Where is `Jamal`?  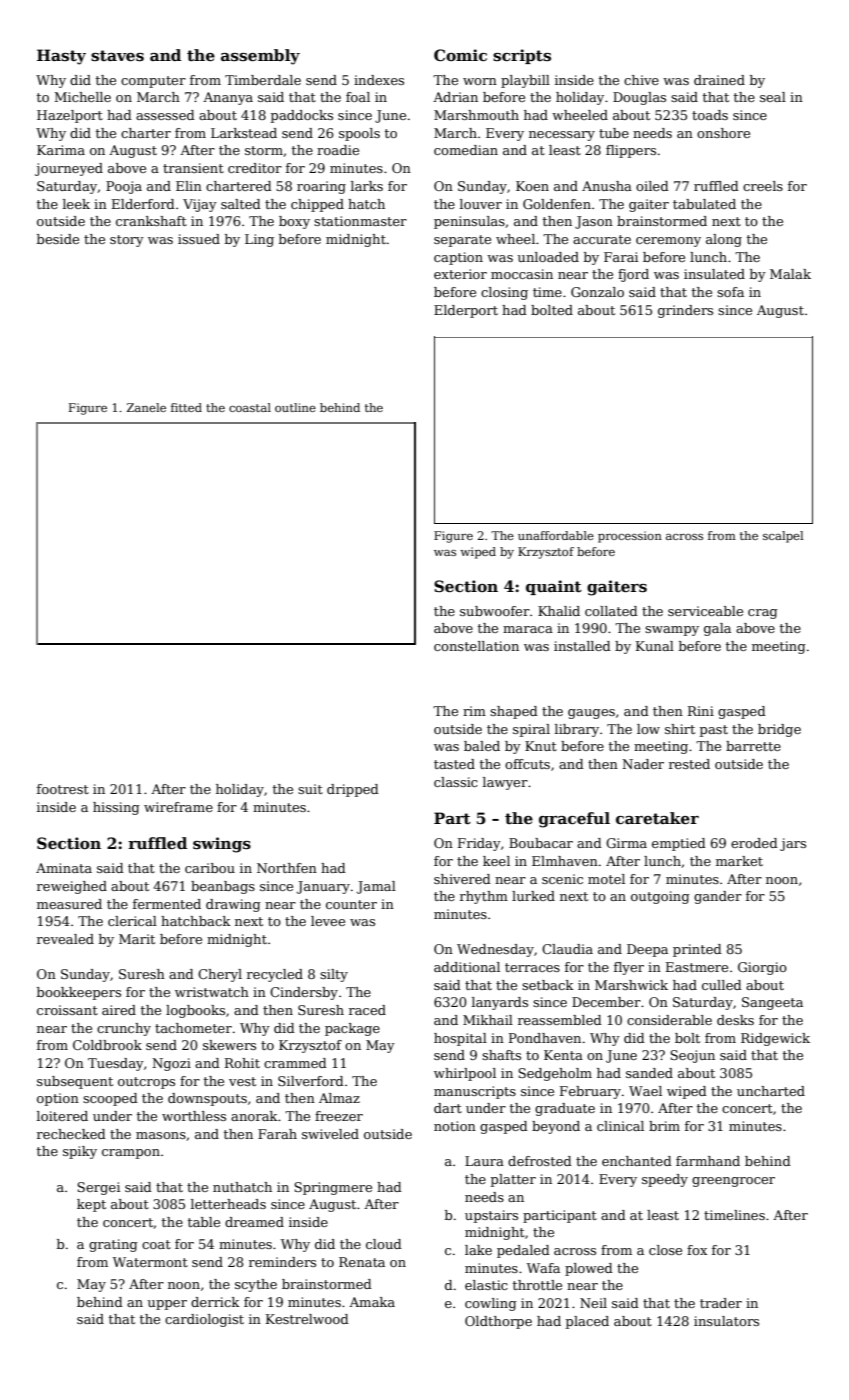 Jamal is located at coordinates (376, 887).
